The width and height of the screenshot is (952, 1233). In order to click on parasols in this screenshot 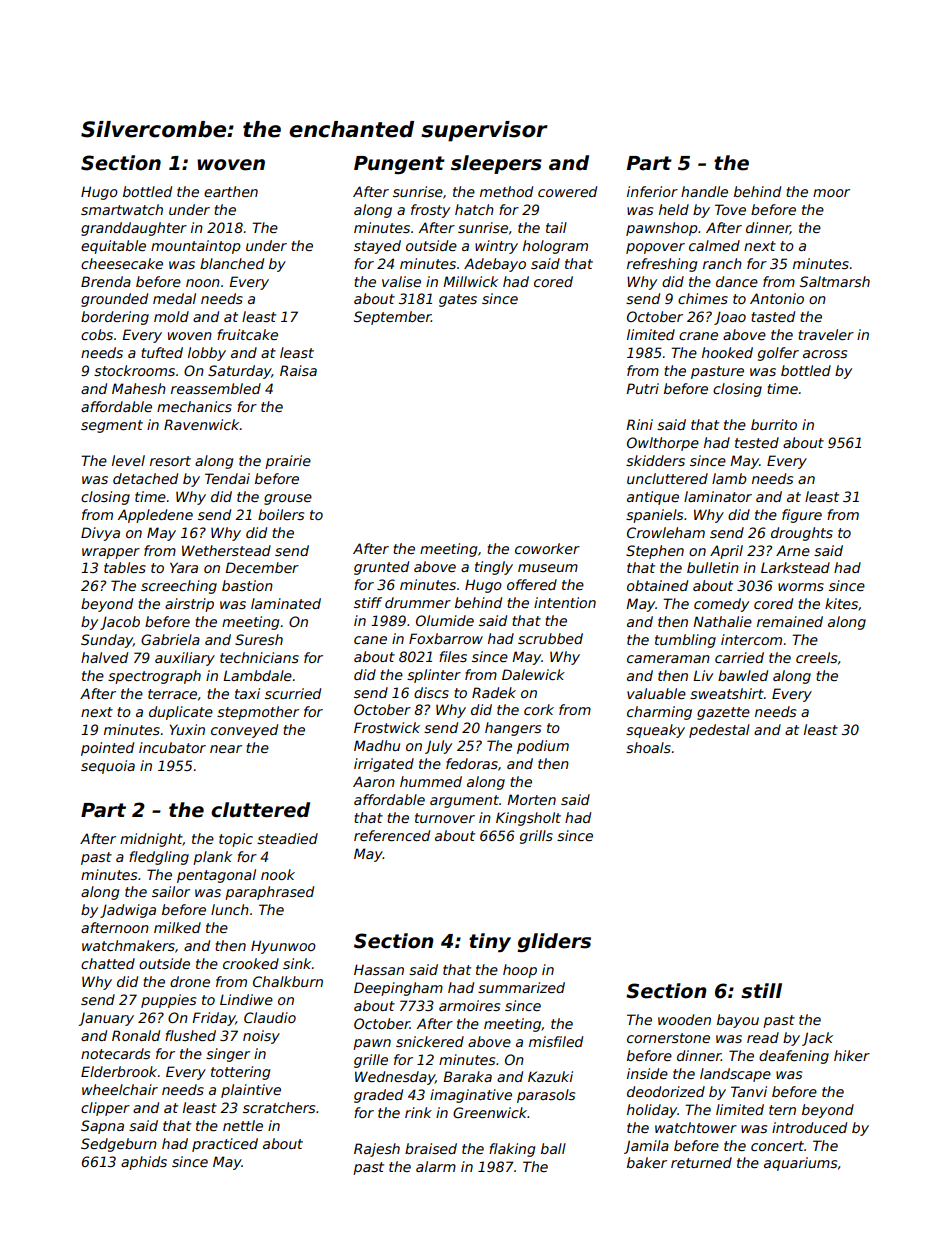, I will do `click(546, 1096)`.
